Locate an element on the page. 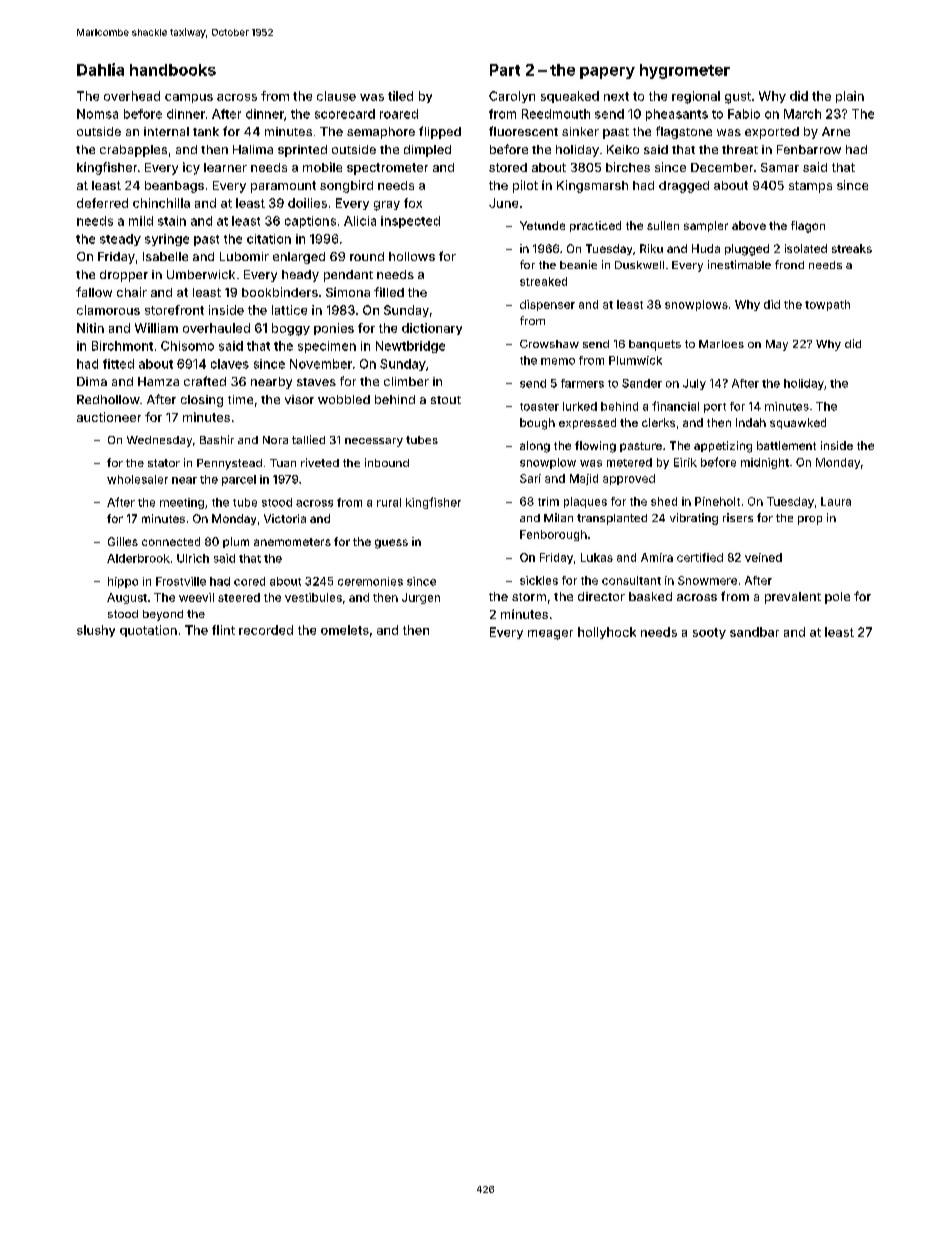  streaks is located at coordinates (852, 248).
